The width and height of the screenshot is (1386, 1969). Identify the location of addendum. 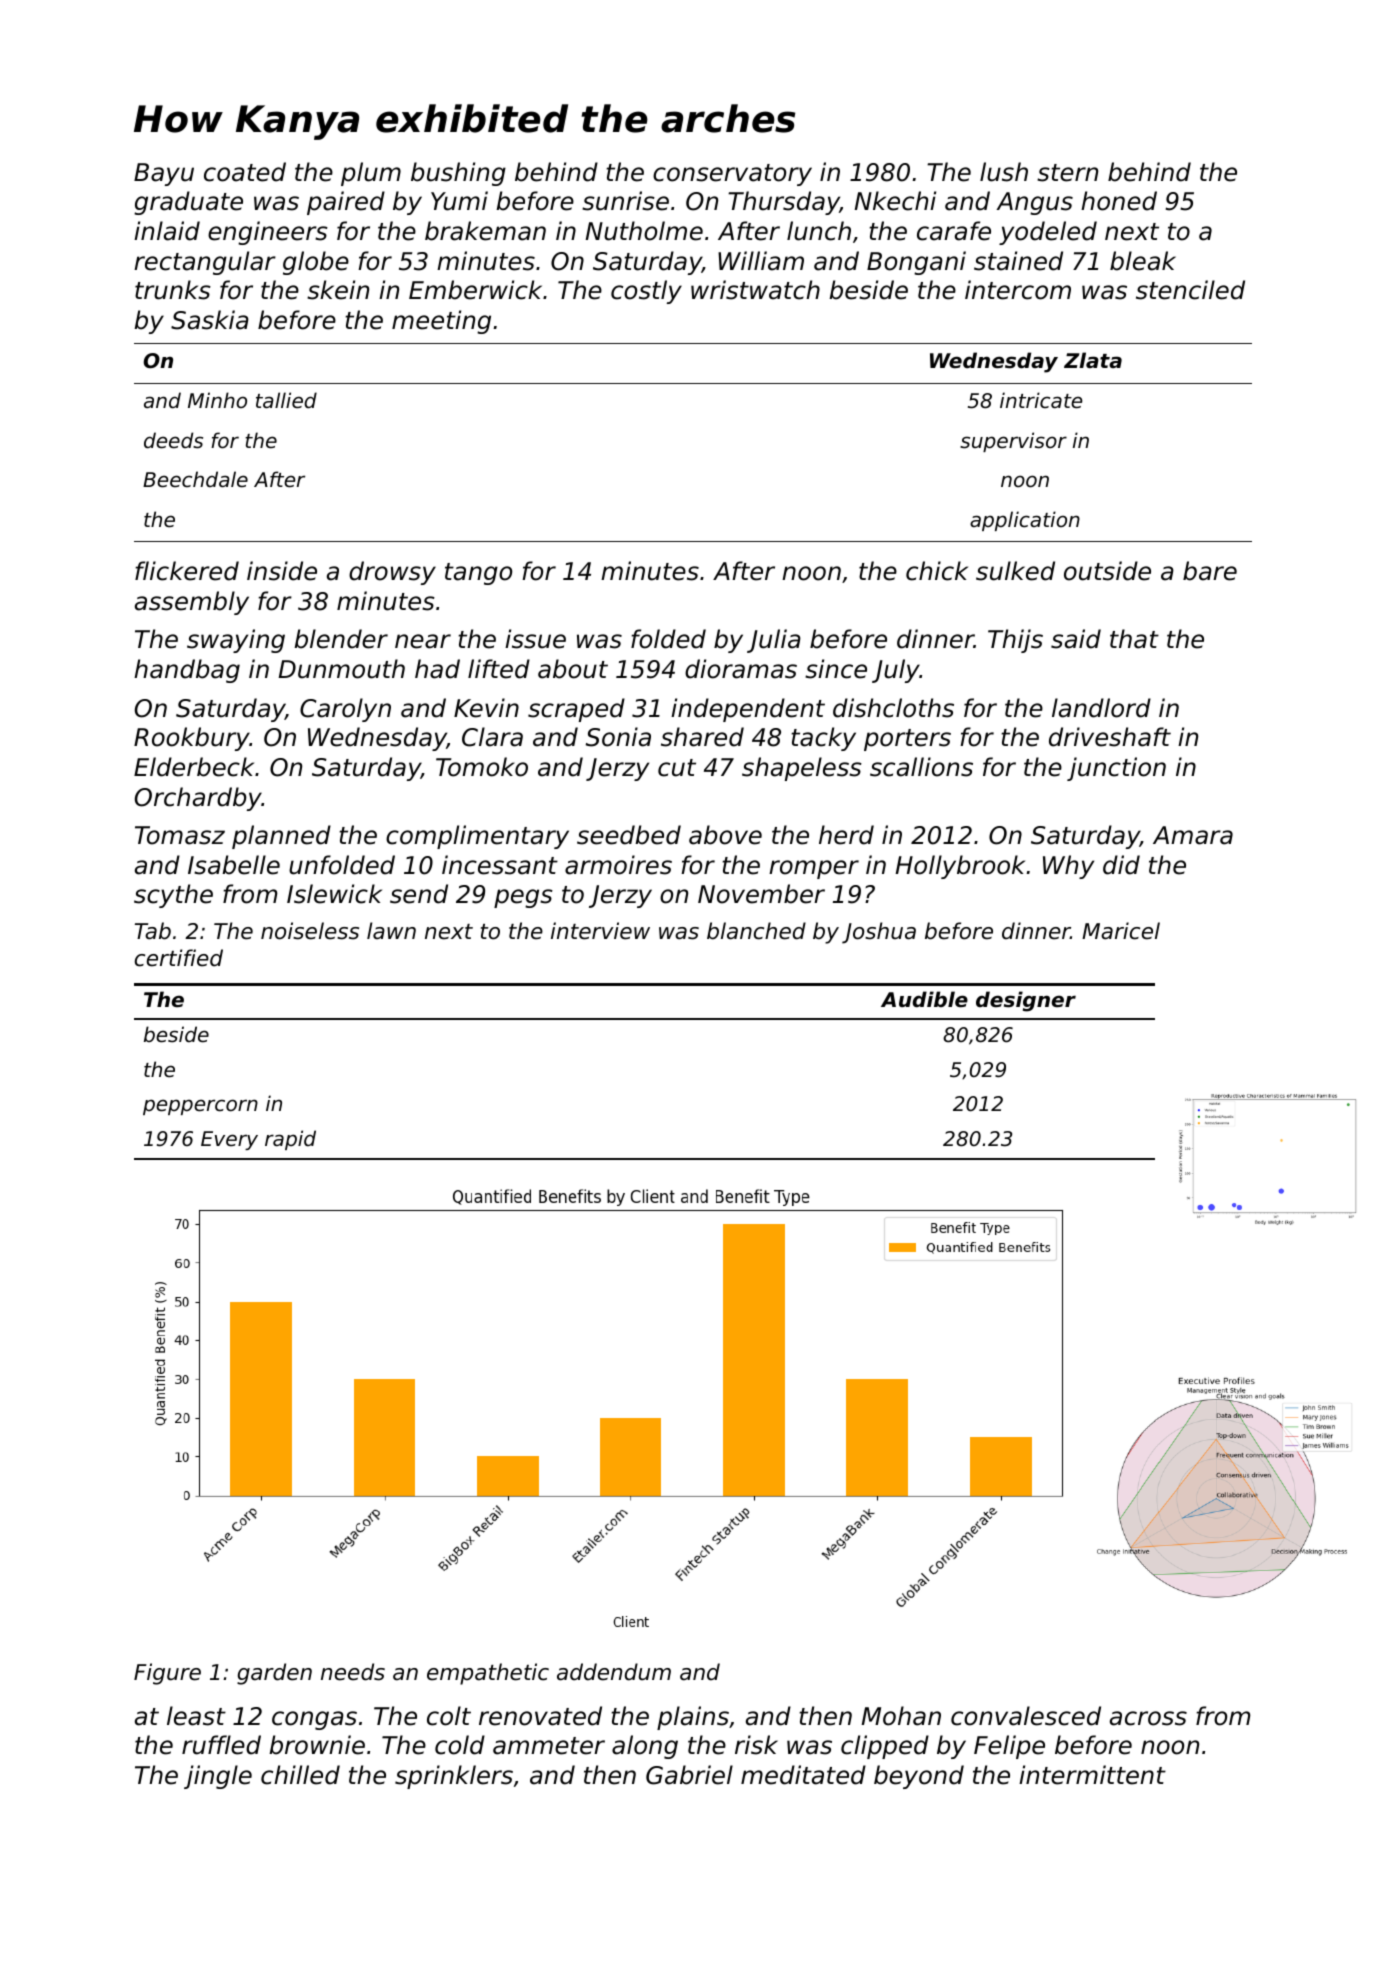
(614, 1672).
